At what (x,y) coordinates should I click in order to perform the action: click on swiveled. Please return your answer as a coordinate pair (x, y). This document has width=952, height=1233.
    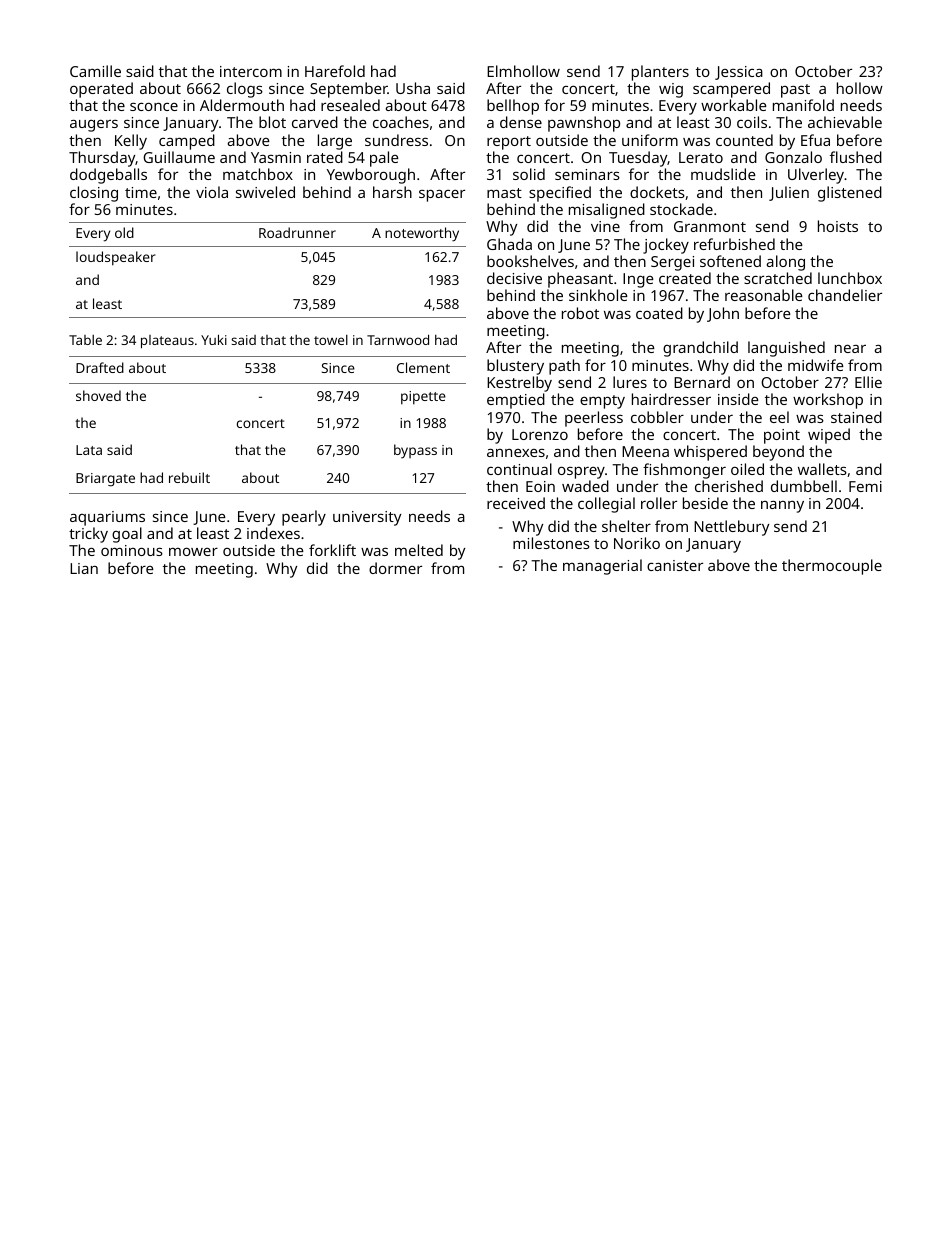
    Looking at the image, I should click on (265, 192).
